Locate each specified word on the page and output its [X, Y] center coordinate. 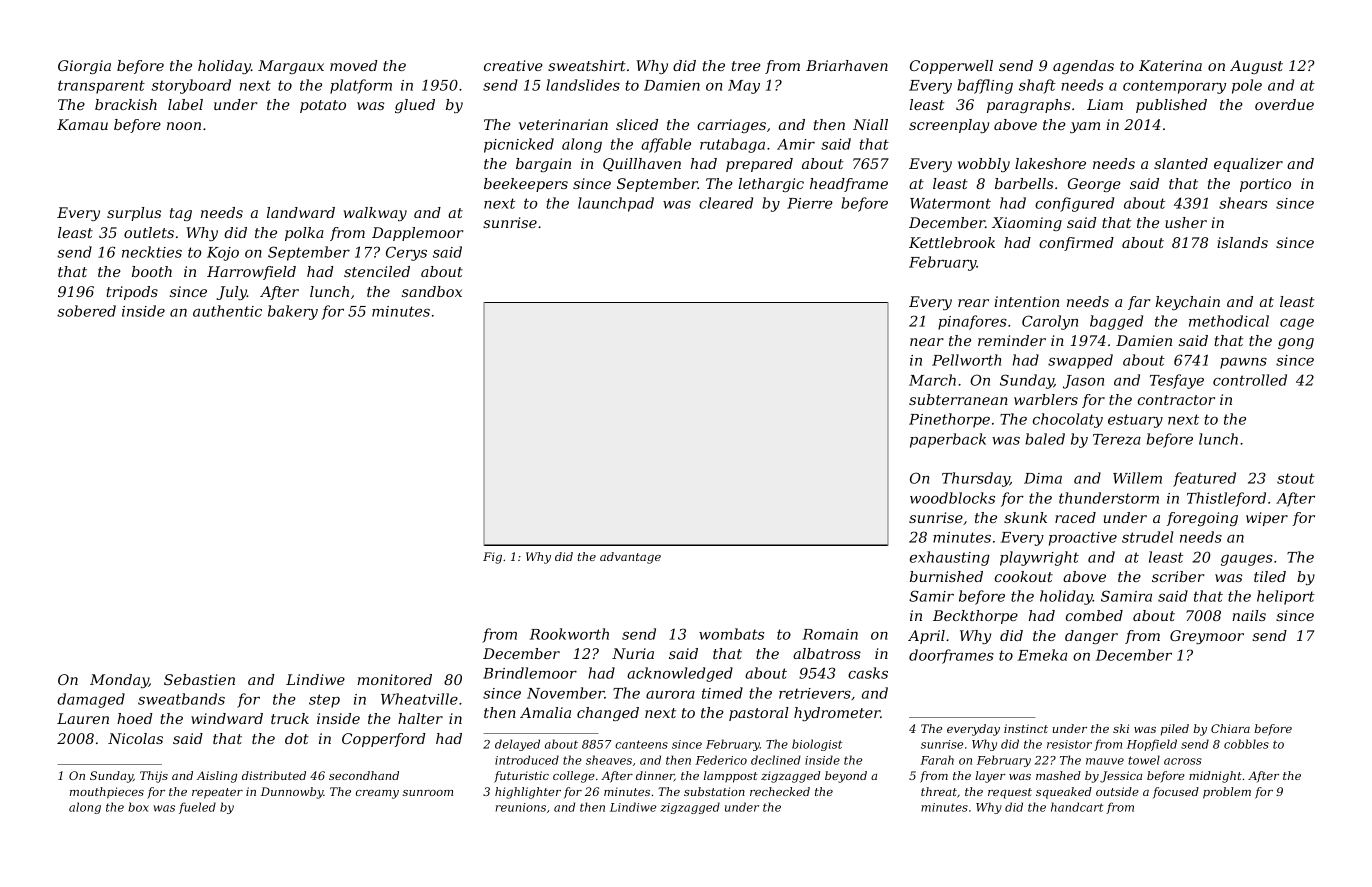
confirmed [1076, 244]
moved [354, 65]
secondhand [364, 775]
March [932, 380]
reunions [521, 807]
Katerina [1170, 65]
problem [1227, 793]
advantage [630, 558]
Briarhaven [847, 65]
